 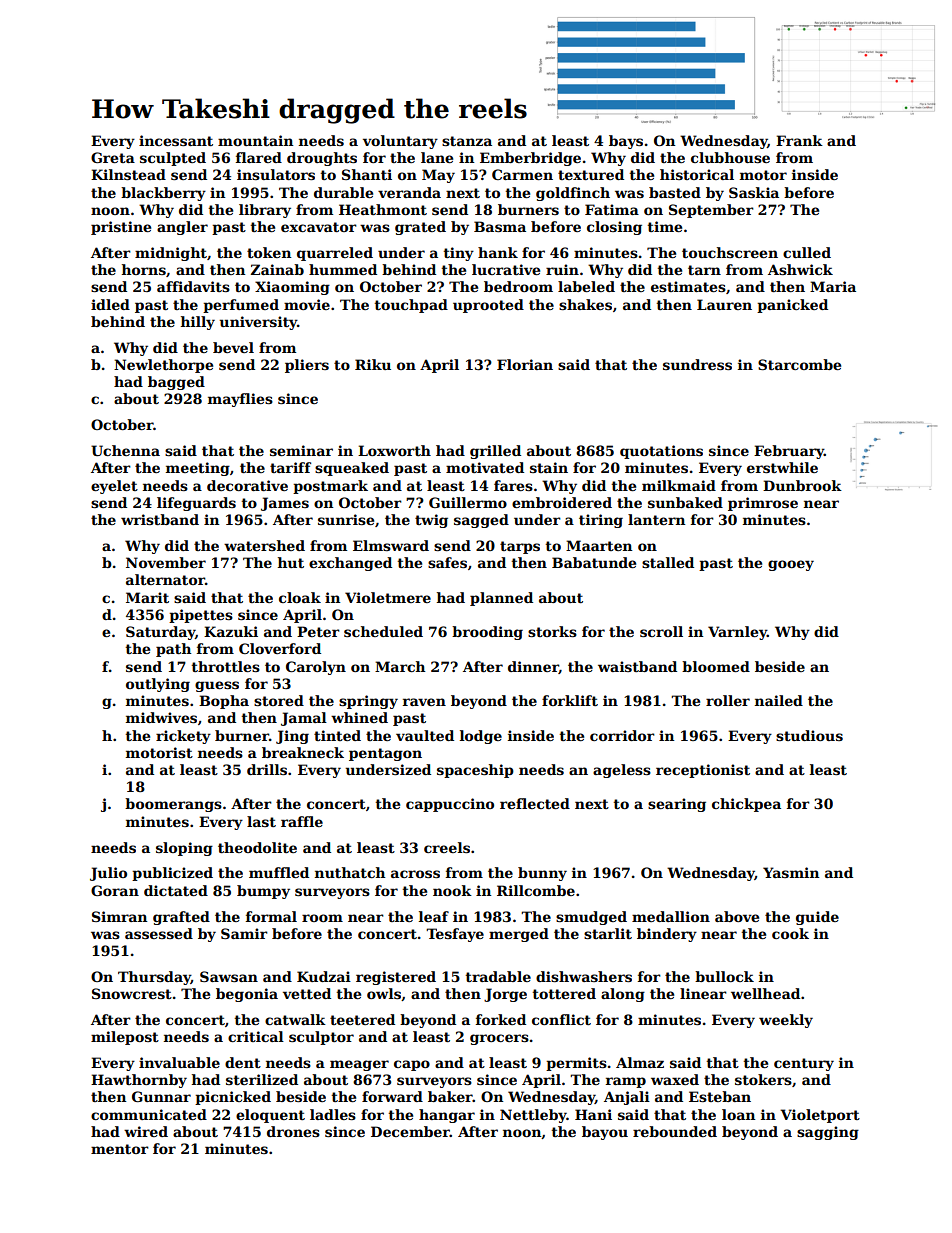 What do you see at coordinates (738, 1114) in the screenshot?
I see `loan` at bounding box center [738, 1114].
